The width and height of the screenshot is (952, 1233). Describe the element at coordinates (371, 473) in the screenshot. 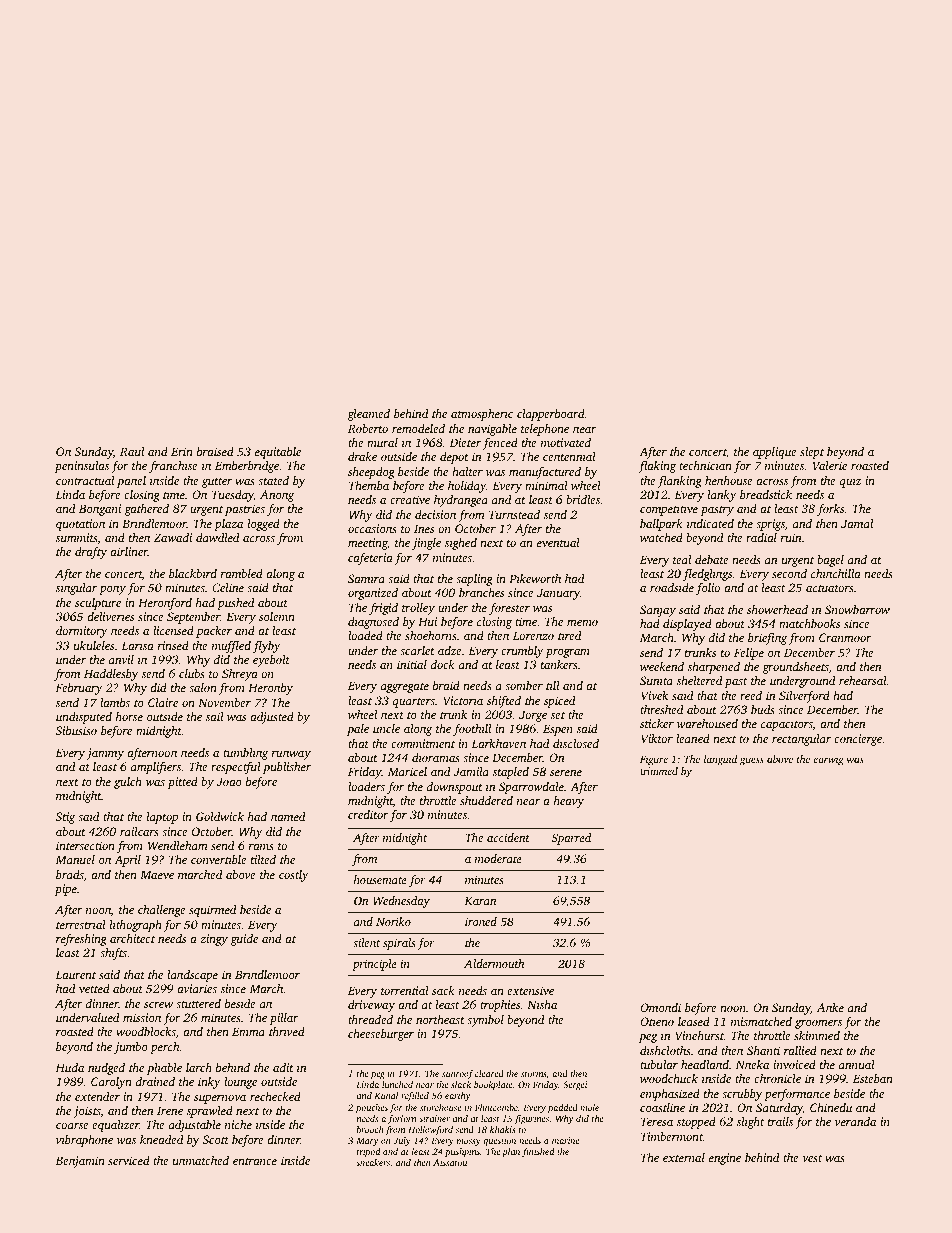

I see `sheepdog` at that location.
